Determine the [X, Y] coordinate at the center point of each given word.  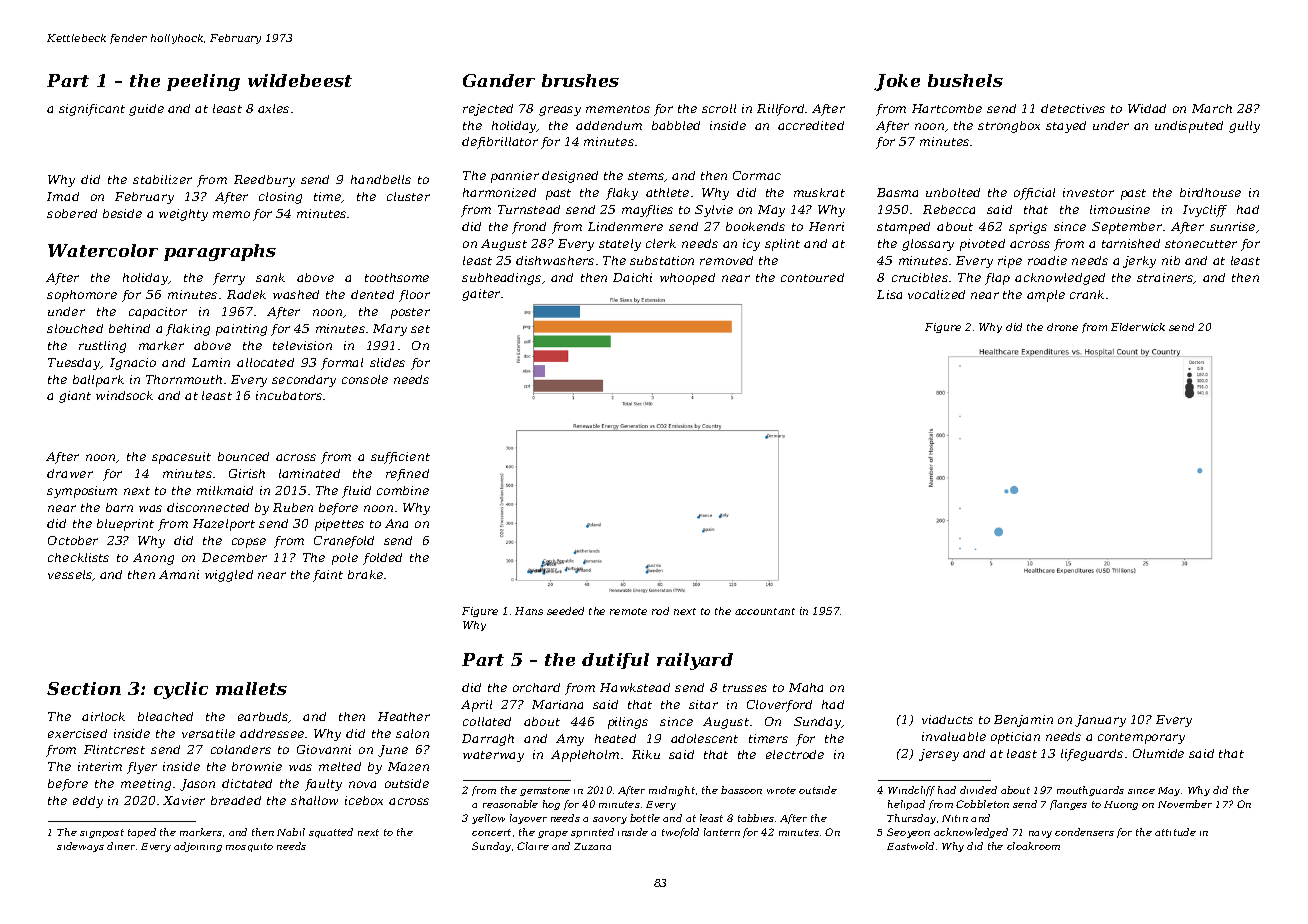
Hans [529, 611]
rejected [488, 110]
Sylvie [714, 211]
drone [1062, 327]
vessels [70, 575]
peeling [203, 82]
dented [372, 294]
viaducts [947, 719]
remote [628, 611]
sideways [80, 847]
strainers [1165, 278]
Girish [247, 473]
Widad [1147, 108]
